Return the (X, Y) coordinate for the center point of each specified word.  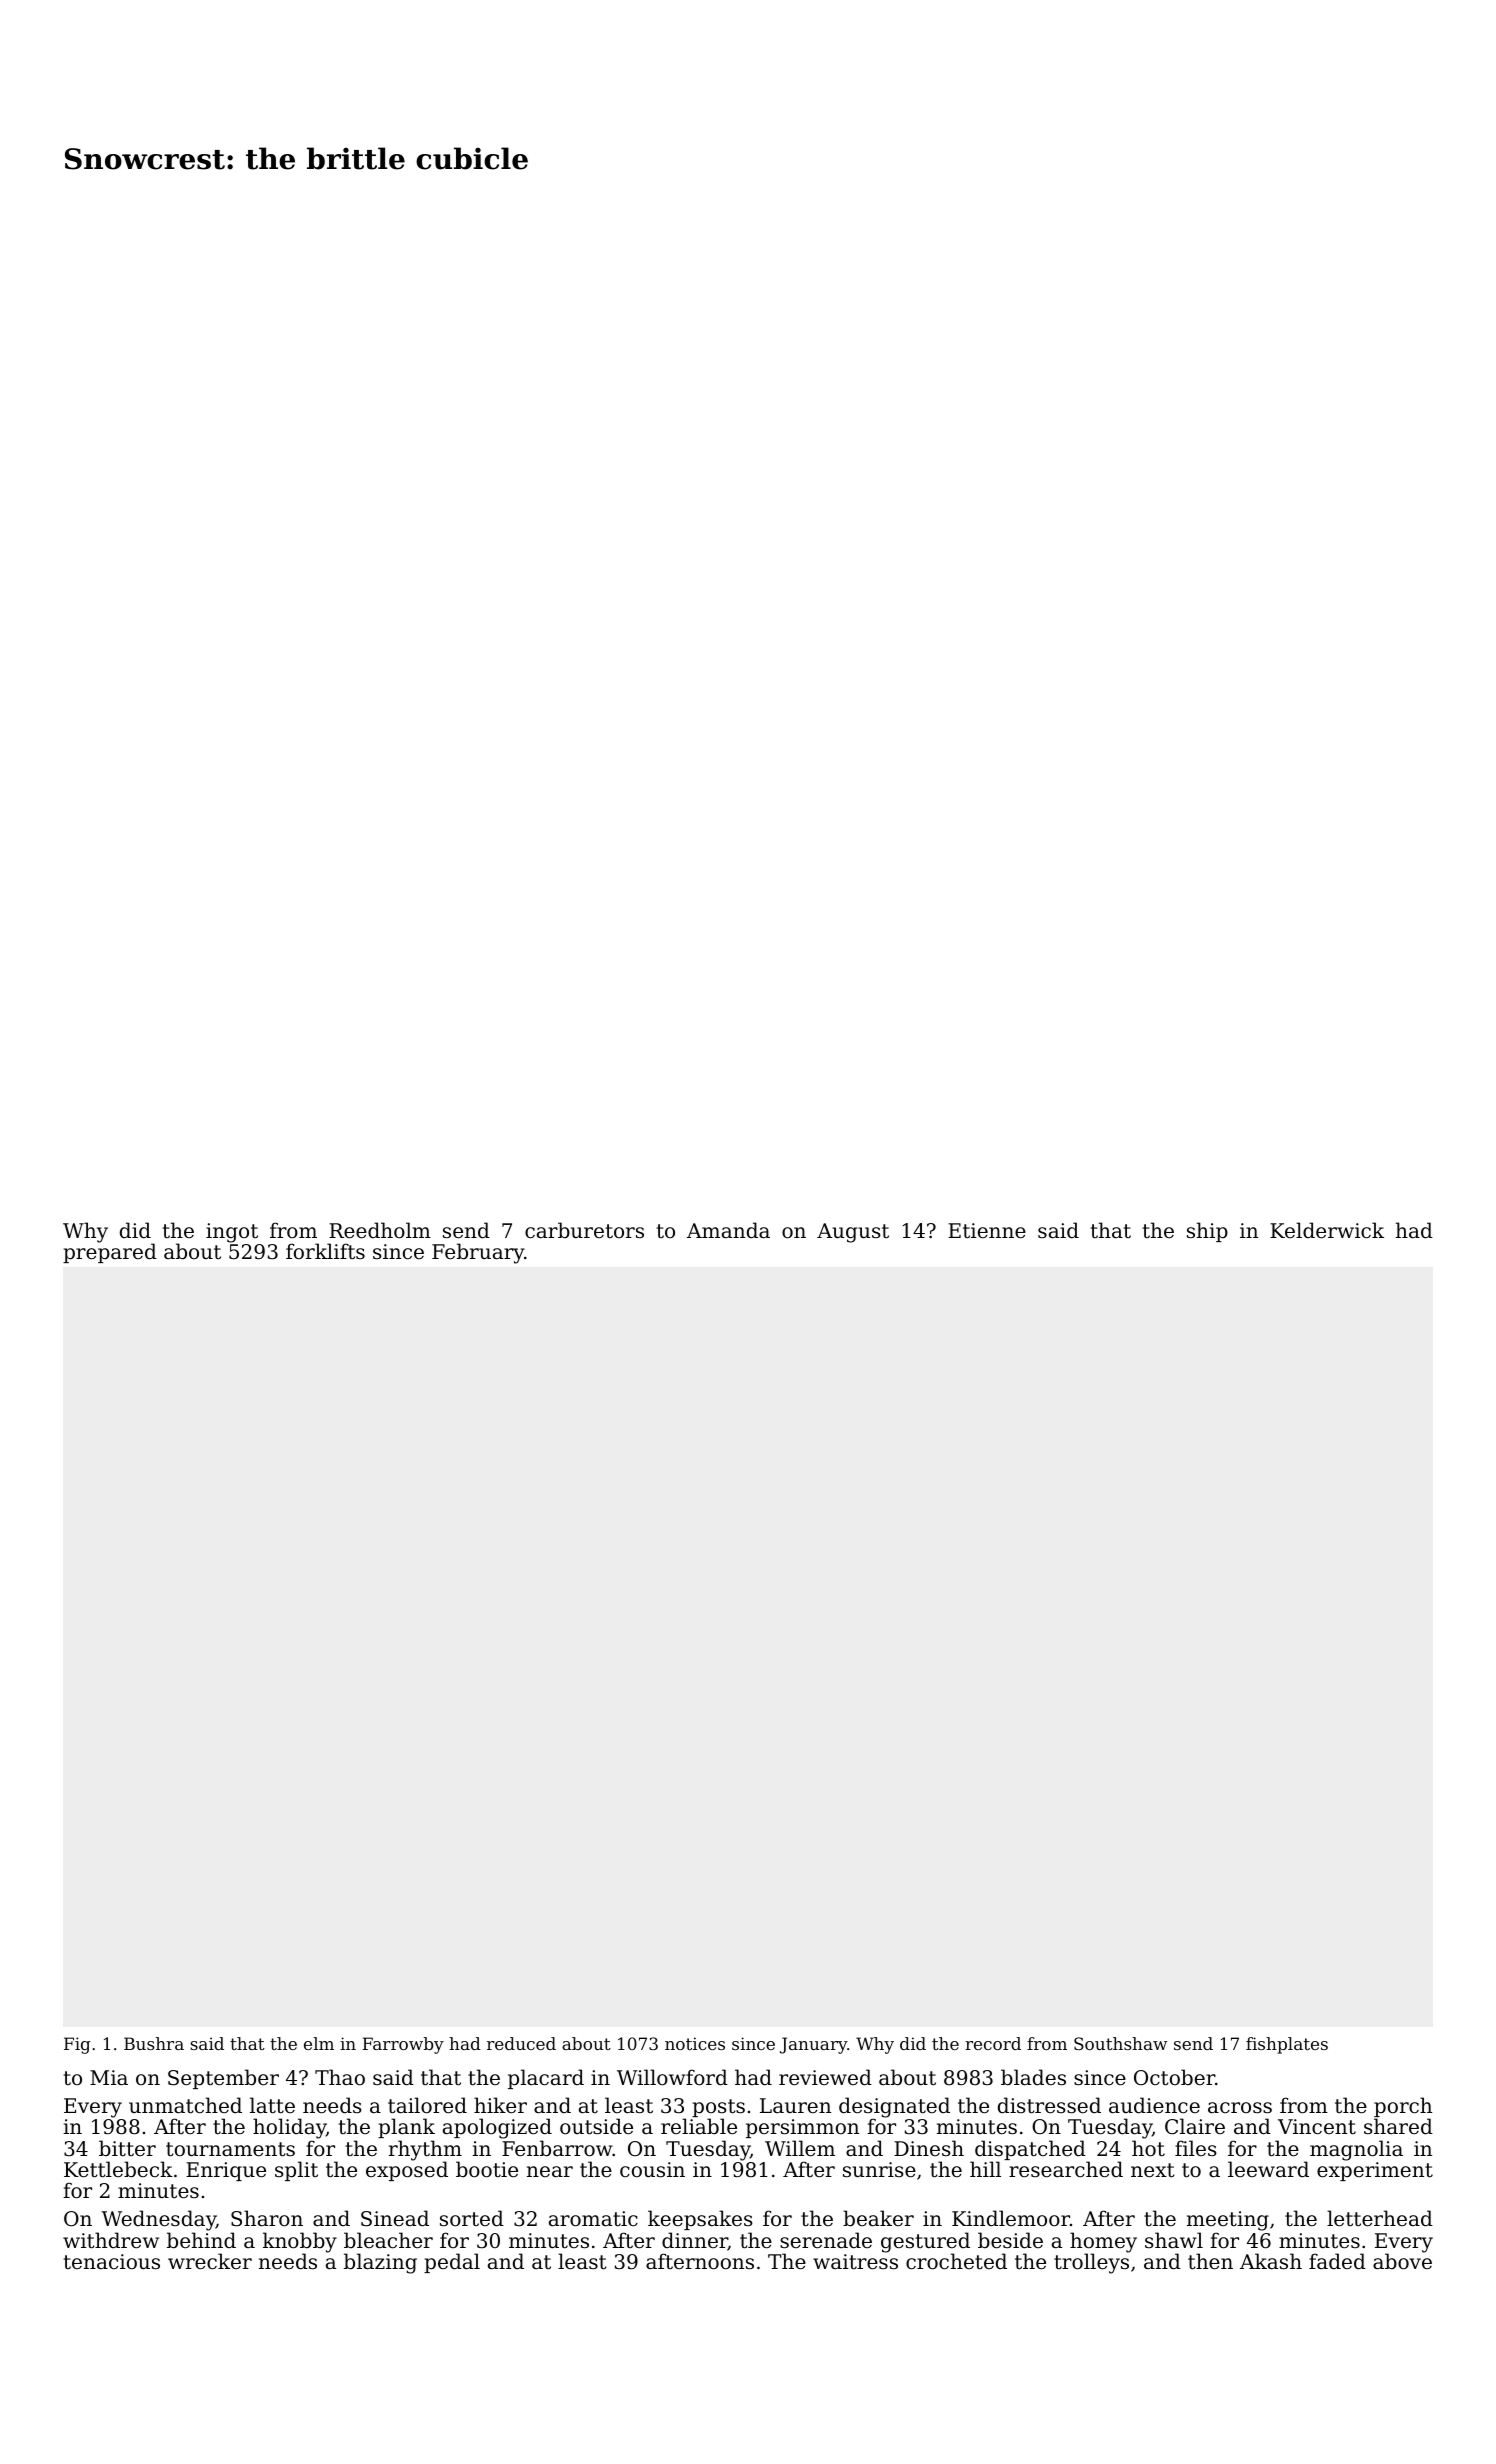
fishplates (1287, 2045)
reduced (521, 2043)
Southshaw (1120, 2043)
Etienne (987, 1231)
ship (1207, 1232)
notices (695, 2043)
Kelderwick (1327, 1230)
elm (319, 2043)
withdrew (111, 2240)
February (478, 1253)
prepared (110, 1253)
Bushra (154, 2043)
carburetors (584, 1230)
